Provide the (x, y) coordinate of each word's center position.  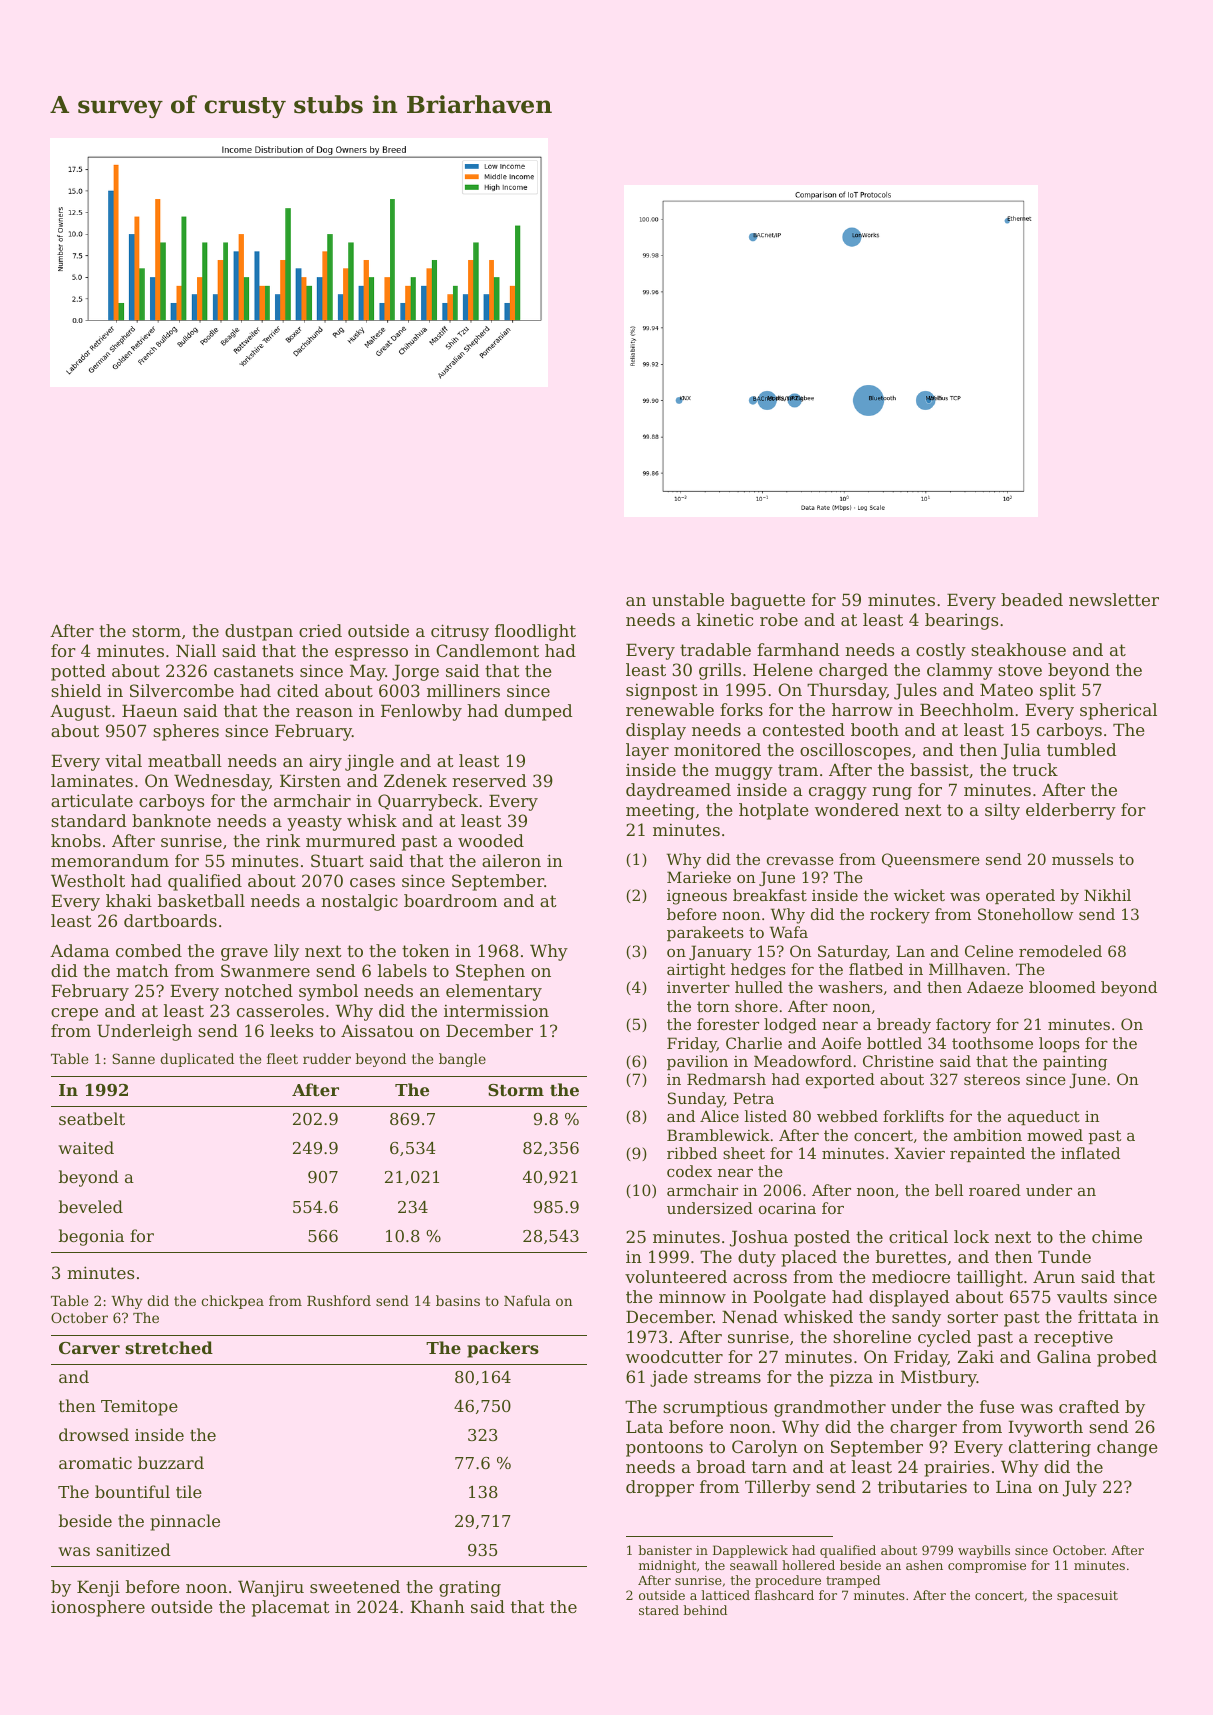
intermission (496, 1010)
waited (86, 1147)
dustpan (259, 632)
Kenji (98, 1588)
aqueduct (1044, 1117)
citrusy (460, 632)
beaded (1032, 599)
